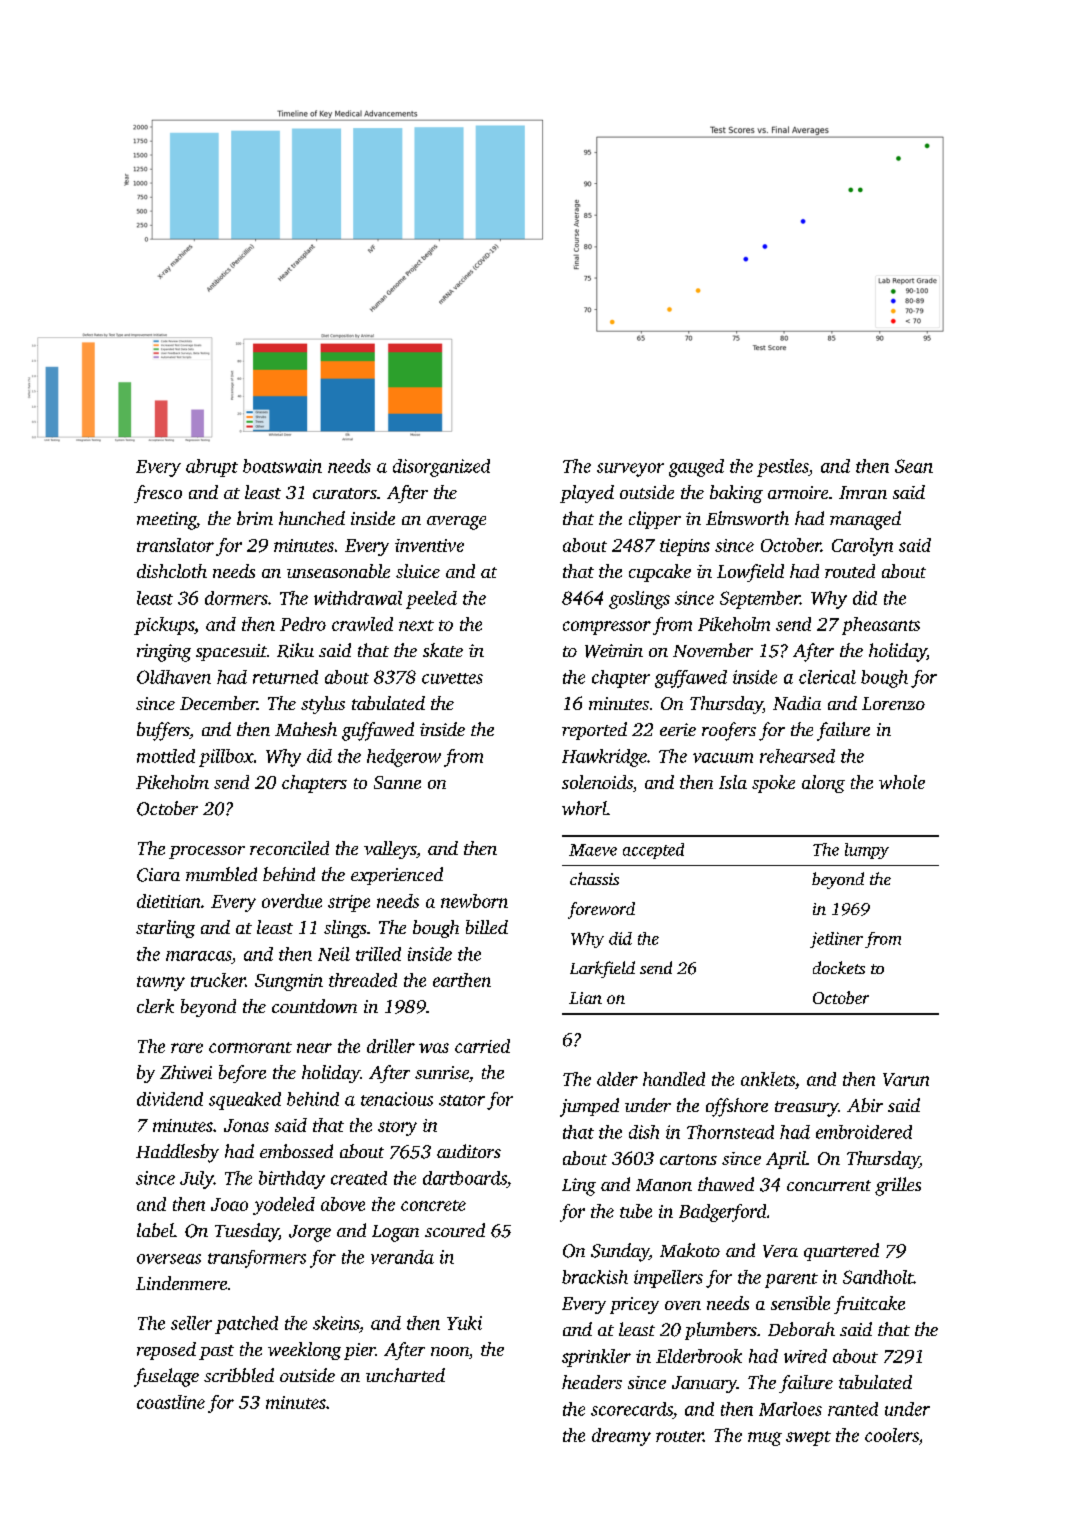  What do you see at coordinates (726, 1184) in the page?
I see `thawed` at bounding box center [726, 1184].
